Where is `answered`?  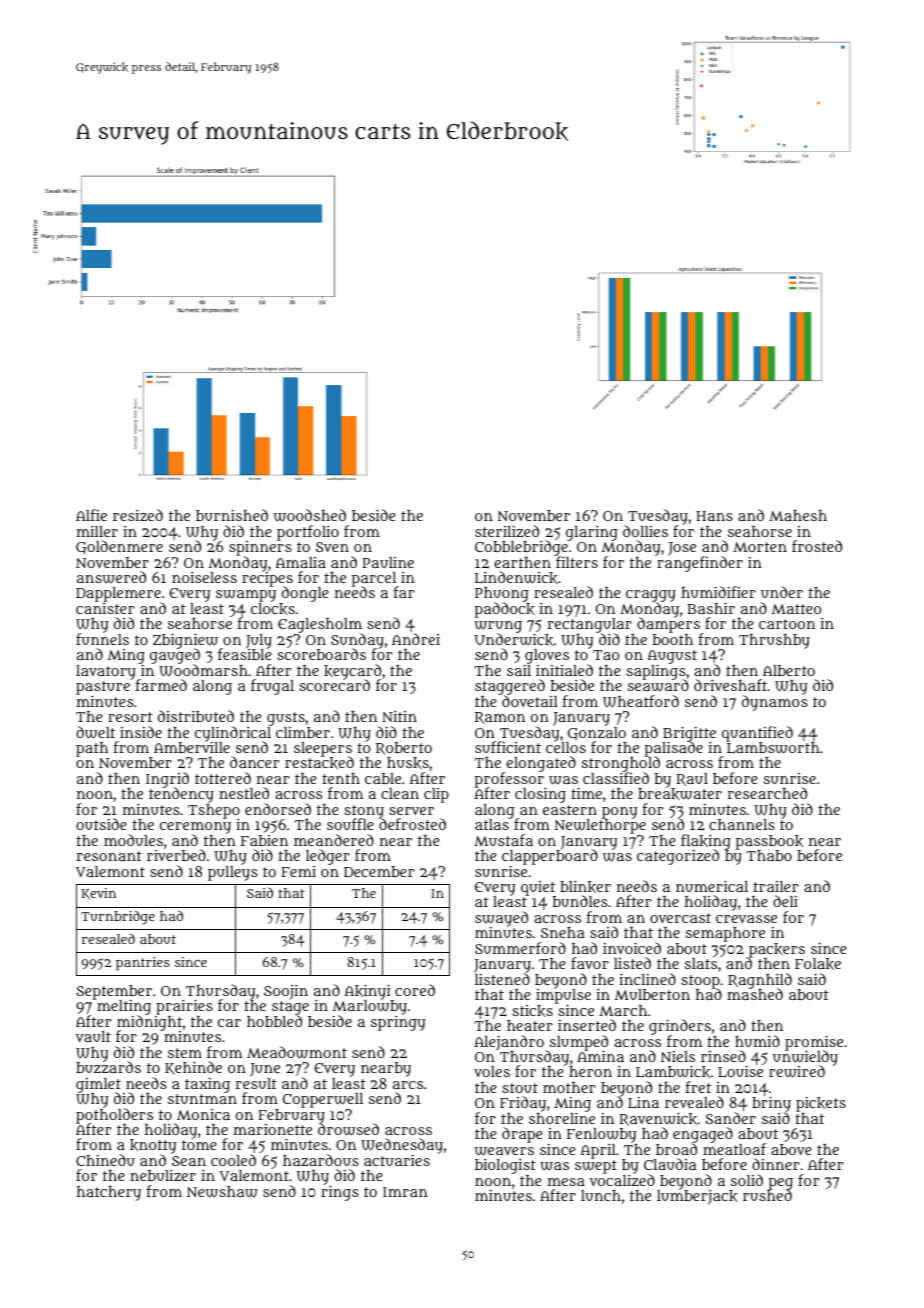
answered is located at coordinates (111, 577).
